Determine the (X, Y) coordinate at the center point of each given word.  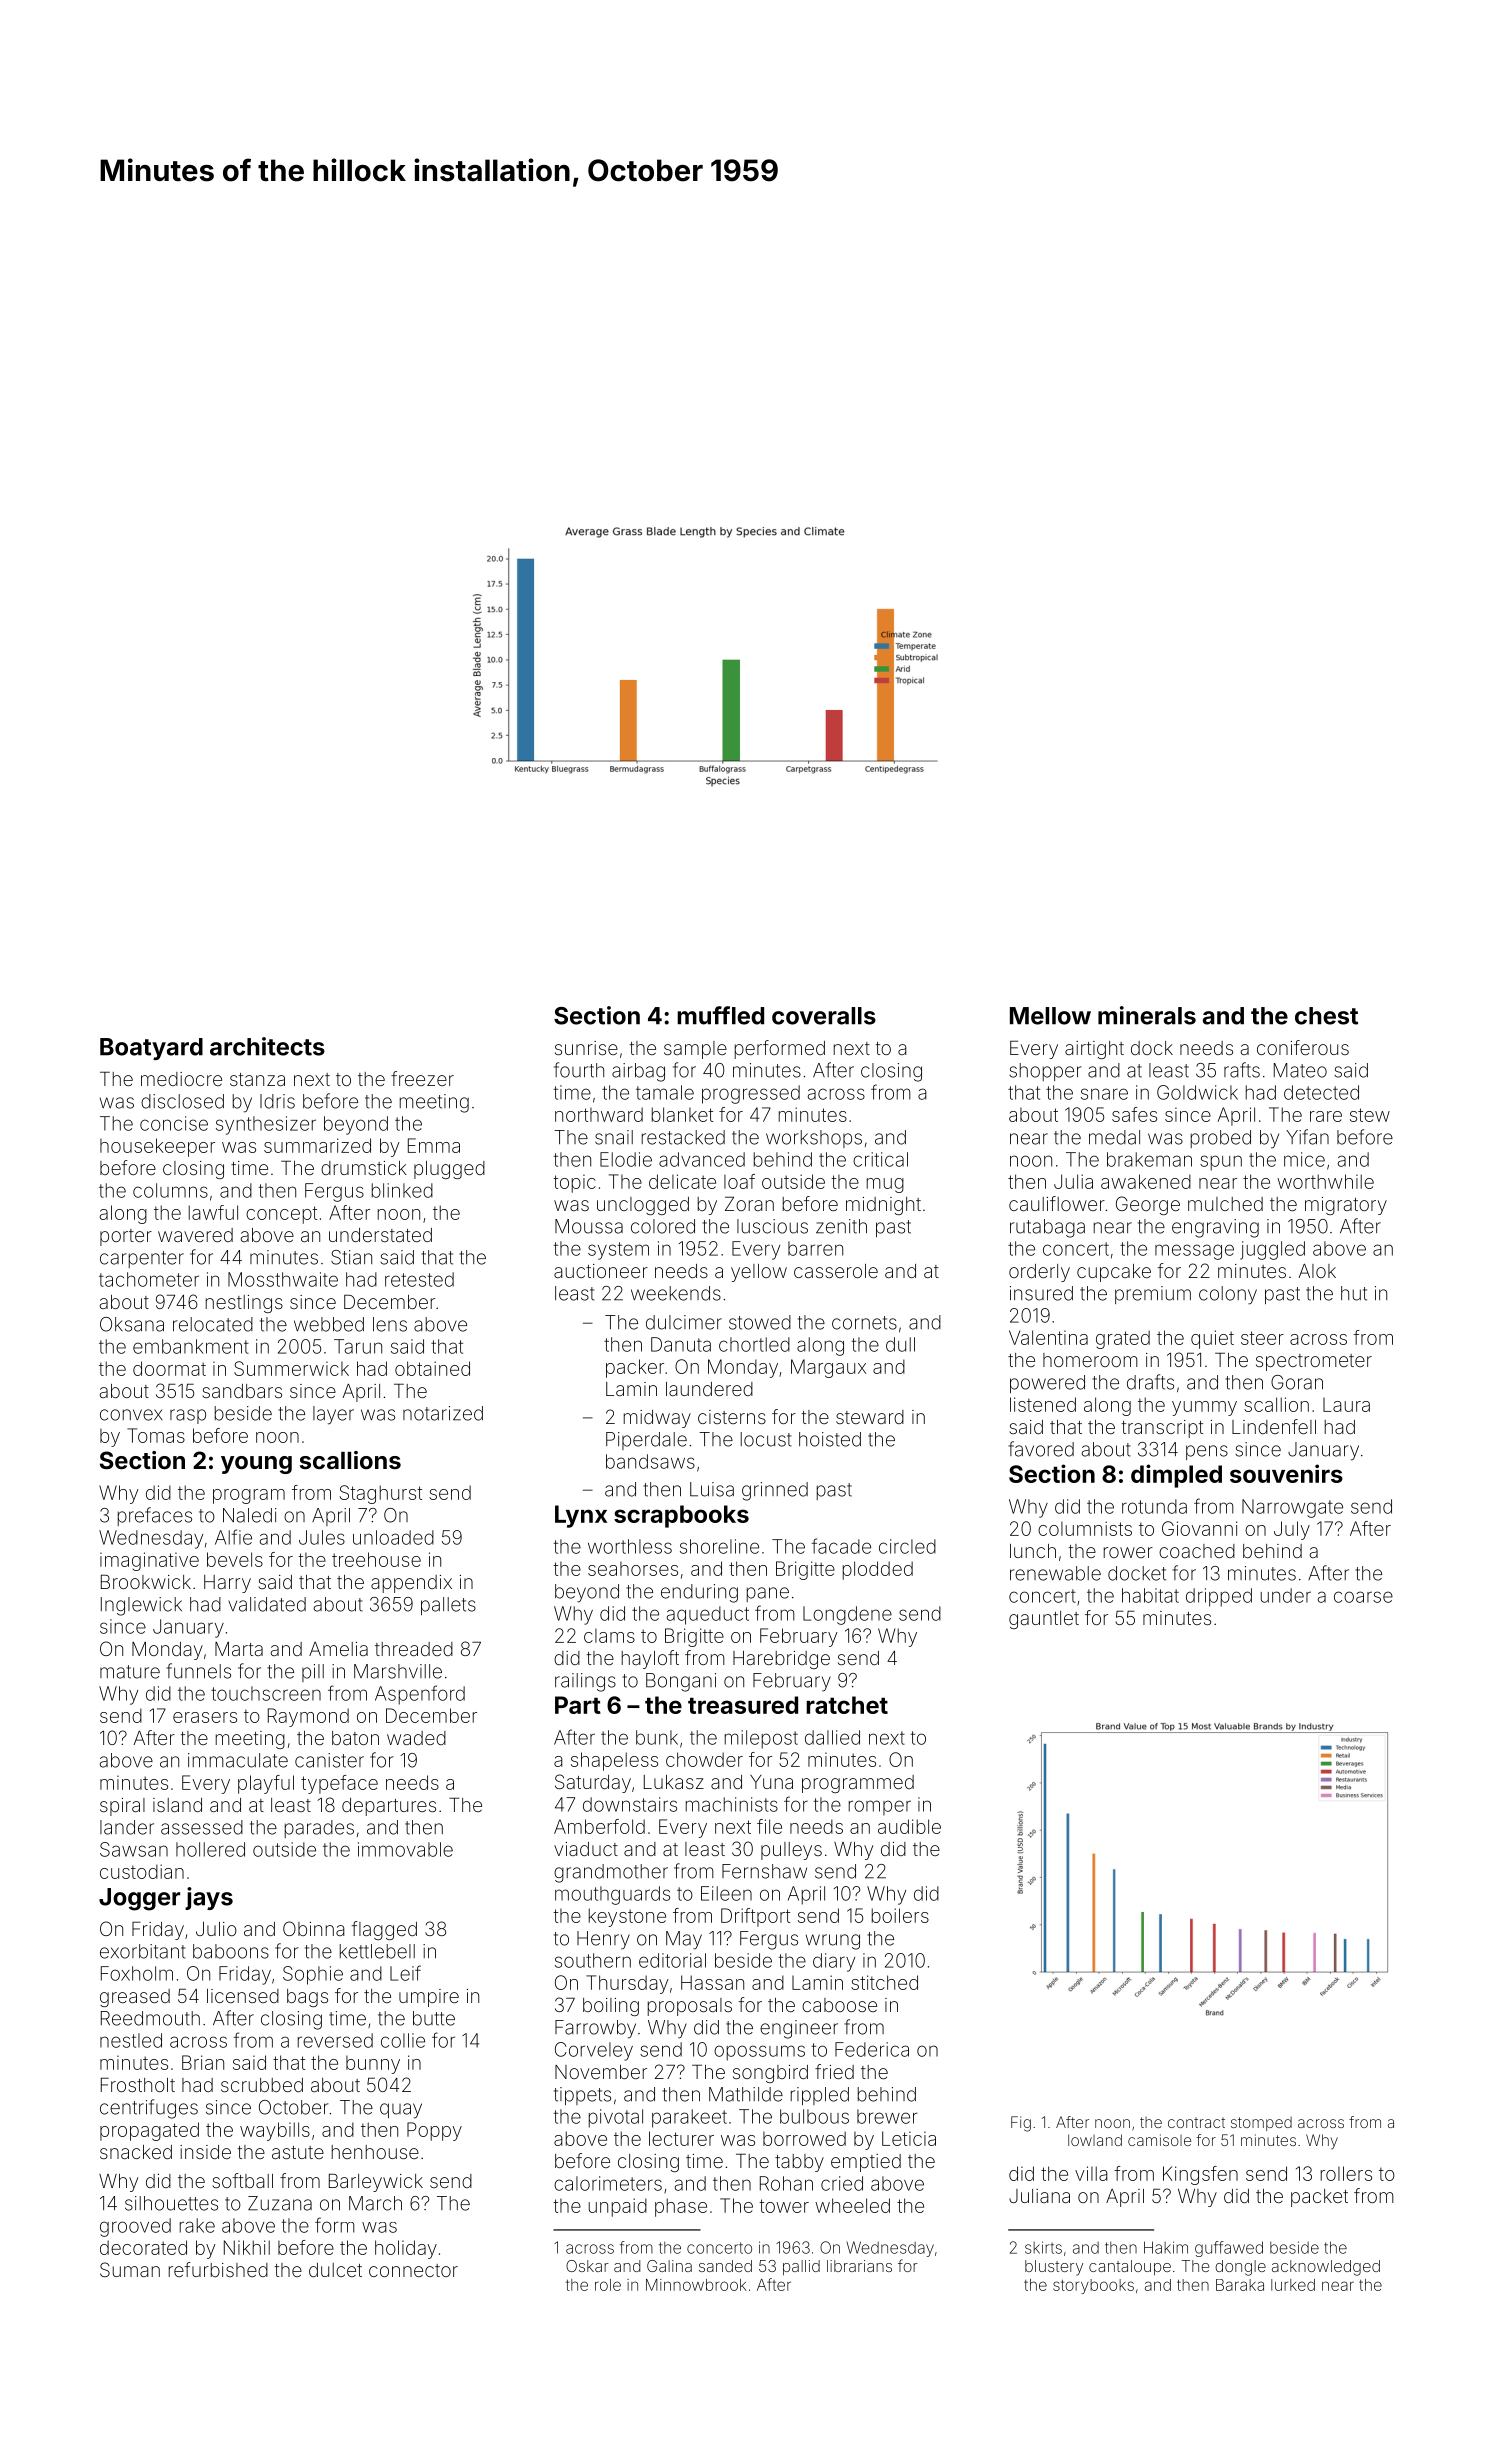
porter (126, 1237)
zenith (841, 1226)
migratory (1346, 1206)
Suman (130, 2269)
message (1194, 1252)
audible (909, 1826)
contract (1196, 2122)
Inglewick (141, 1606)
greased (135, 1998)
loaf (739, 1181)
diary (834, 1962)
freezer (422, 1078)
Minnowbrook (696, 2285)
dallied (832, 1737)
